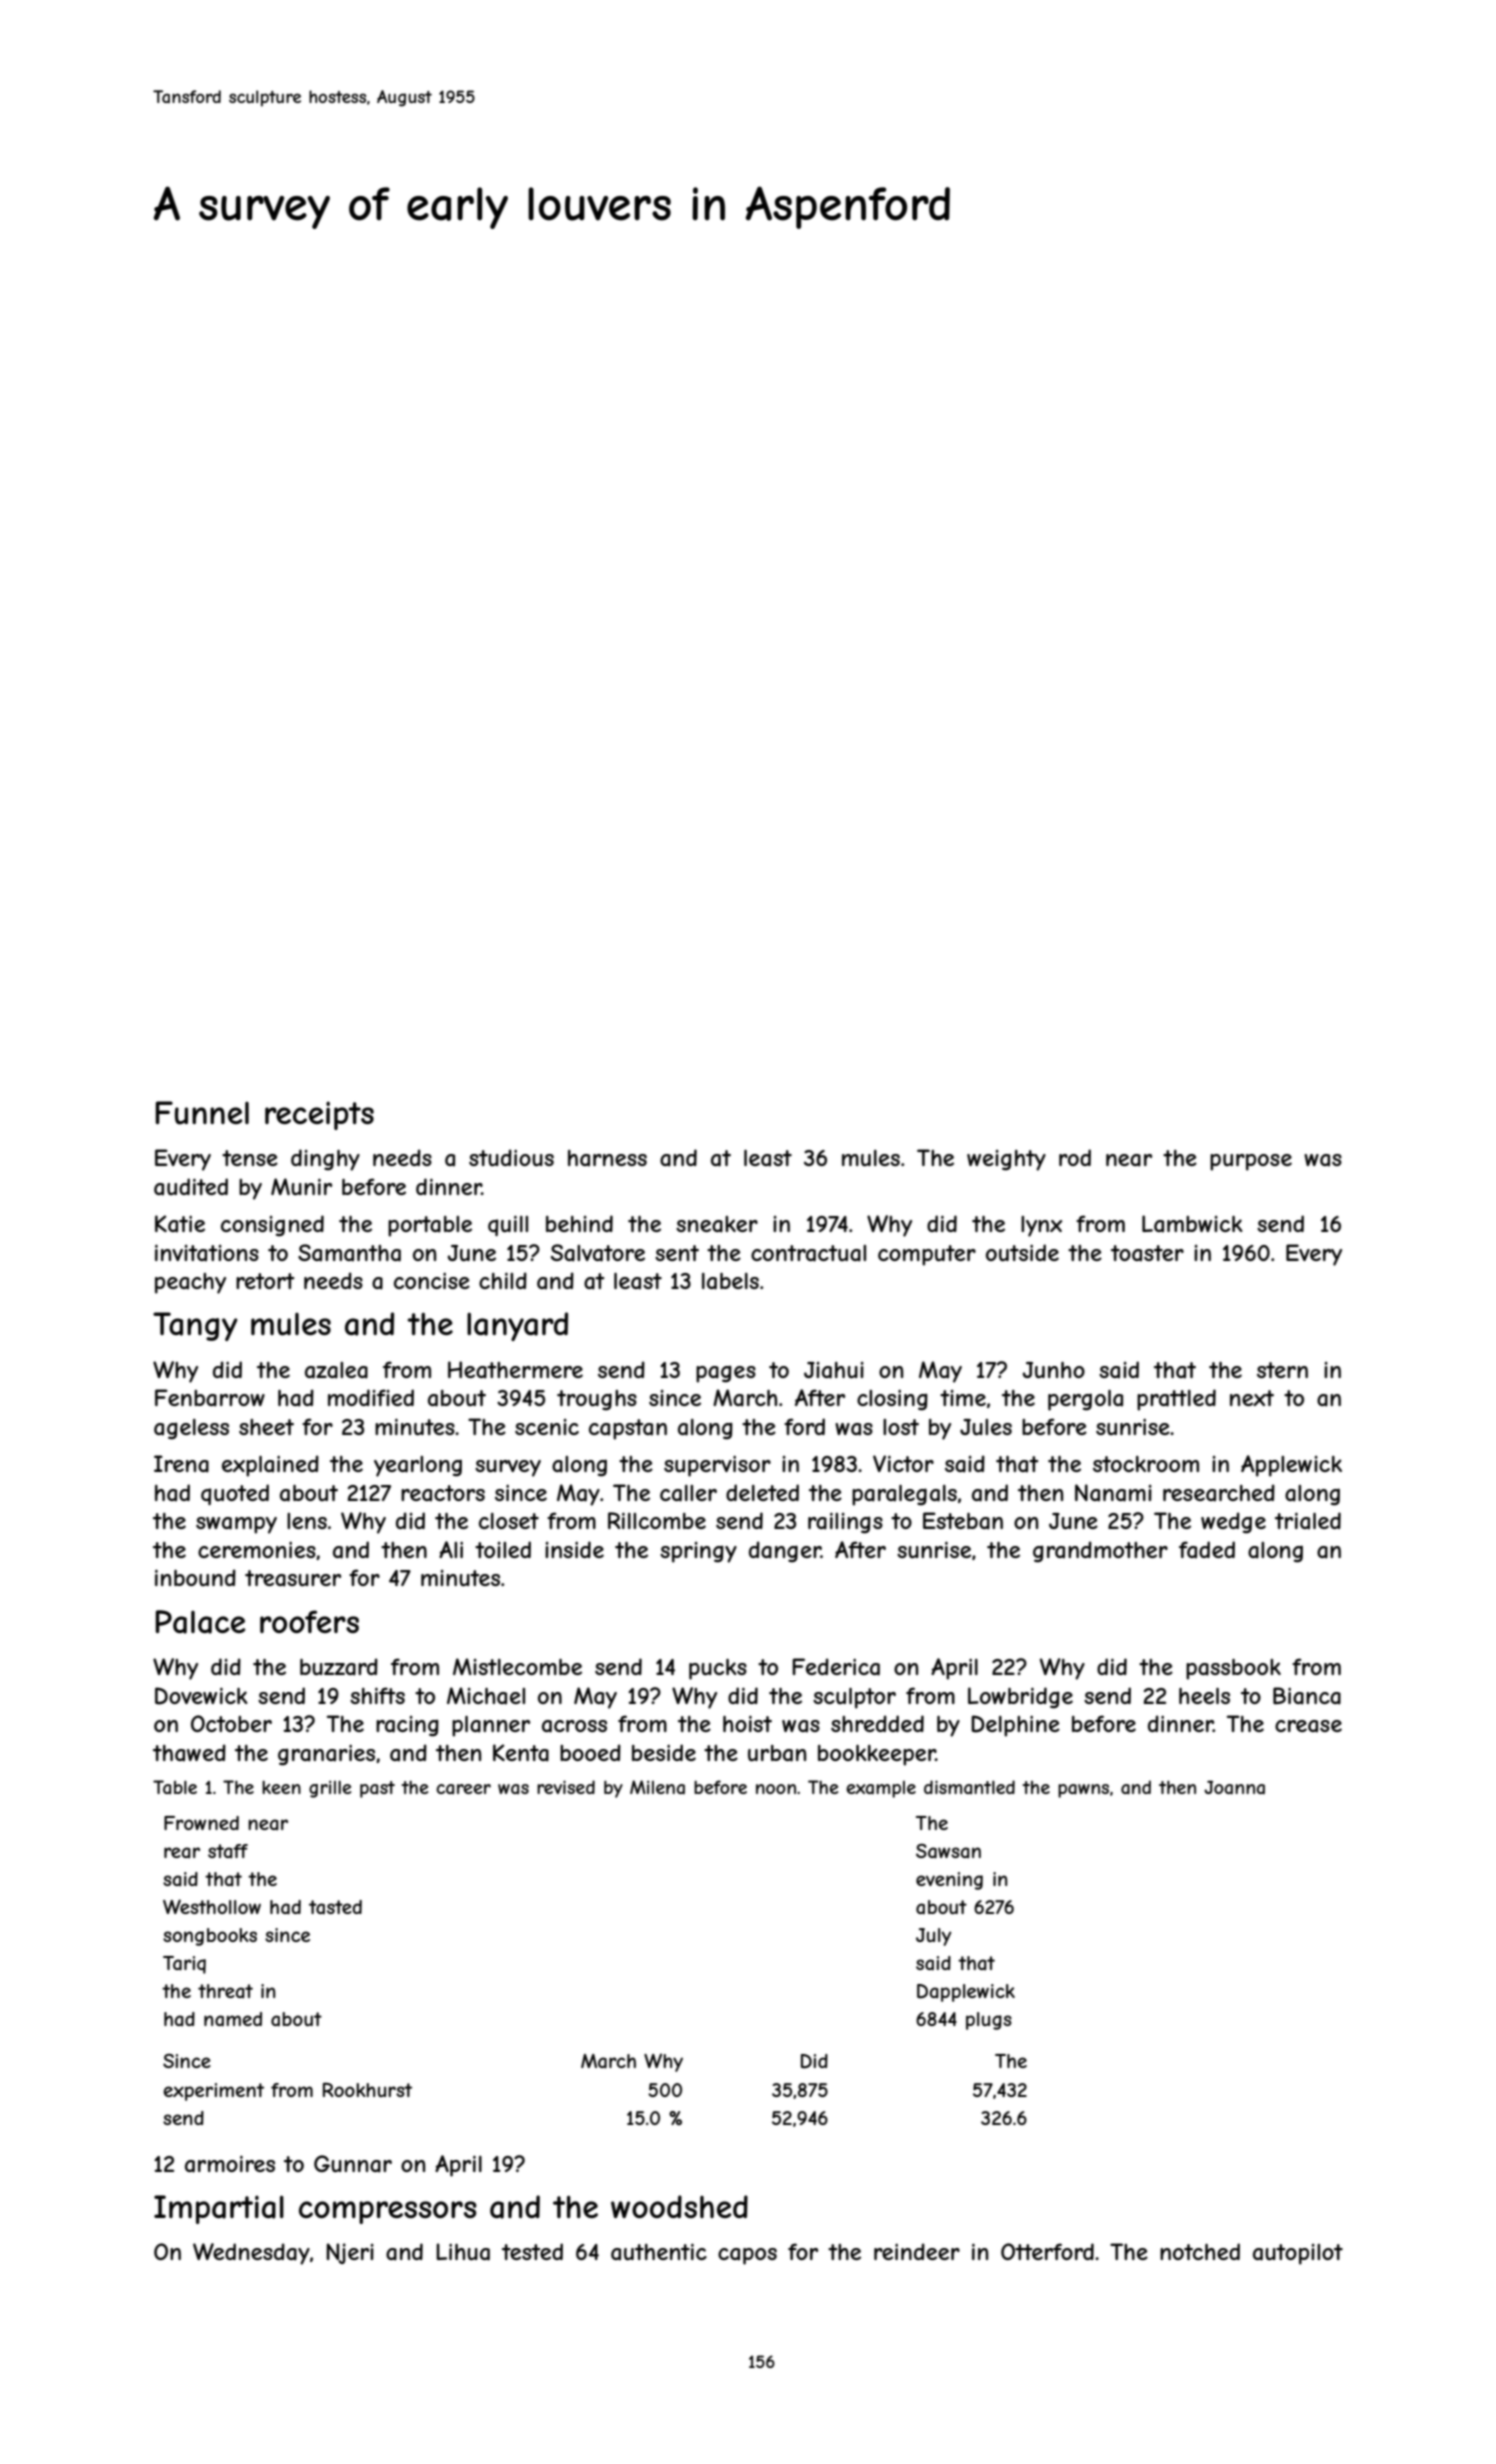  I want to click on Njeri, so click(350, 2253).
